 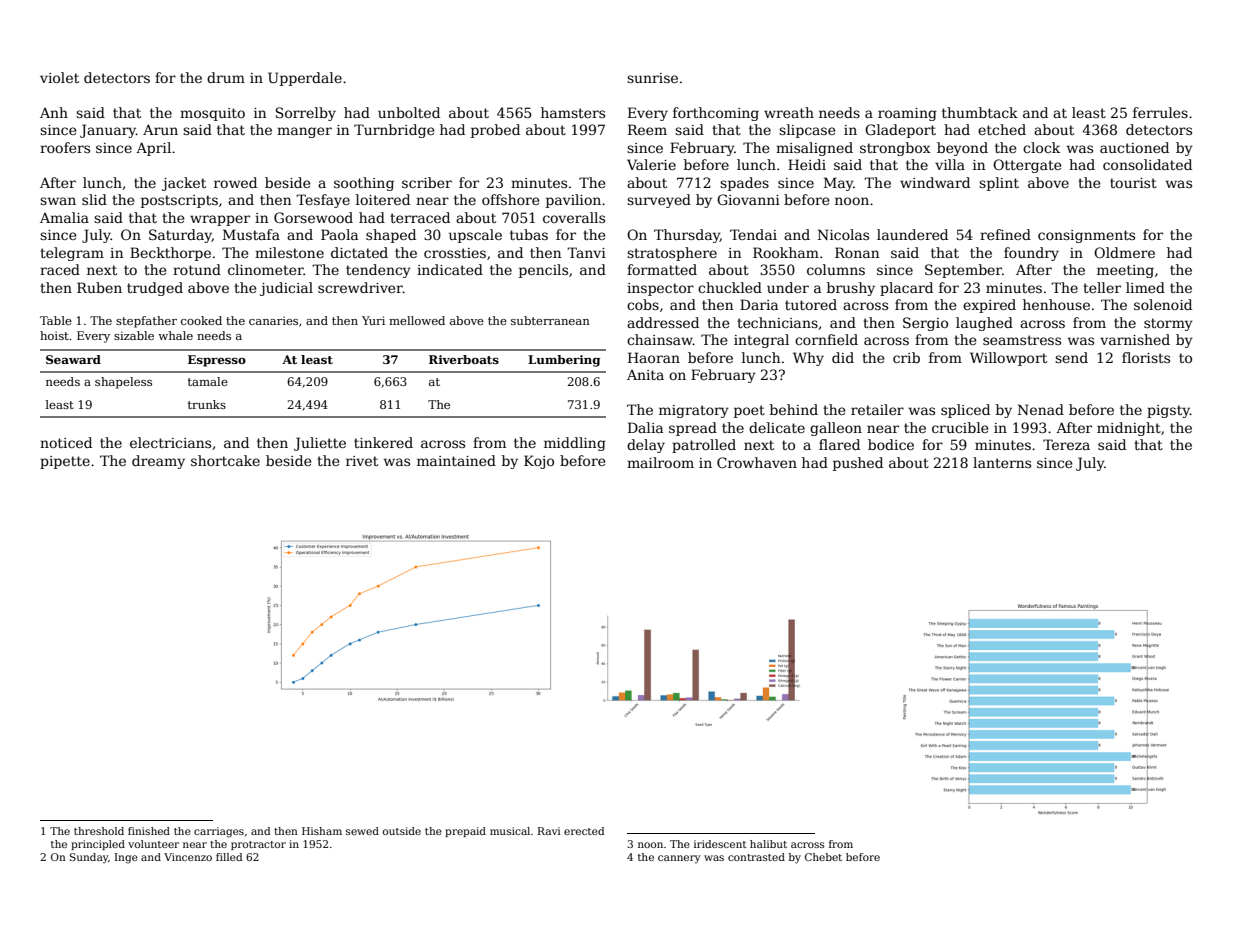 I want to click on rivet, so click(x=362, y=461).
